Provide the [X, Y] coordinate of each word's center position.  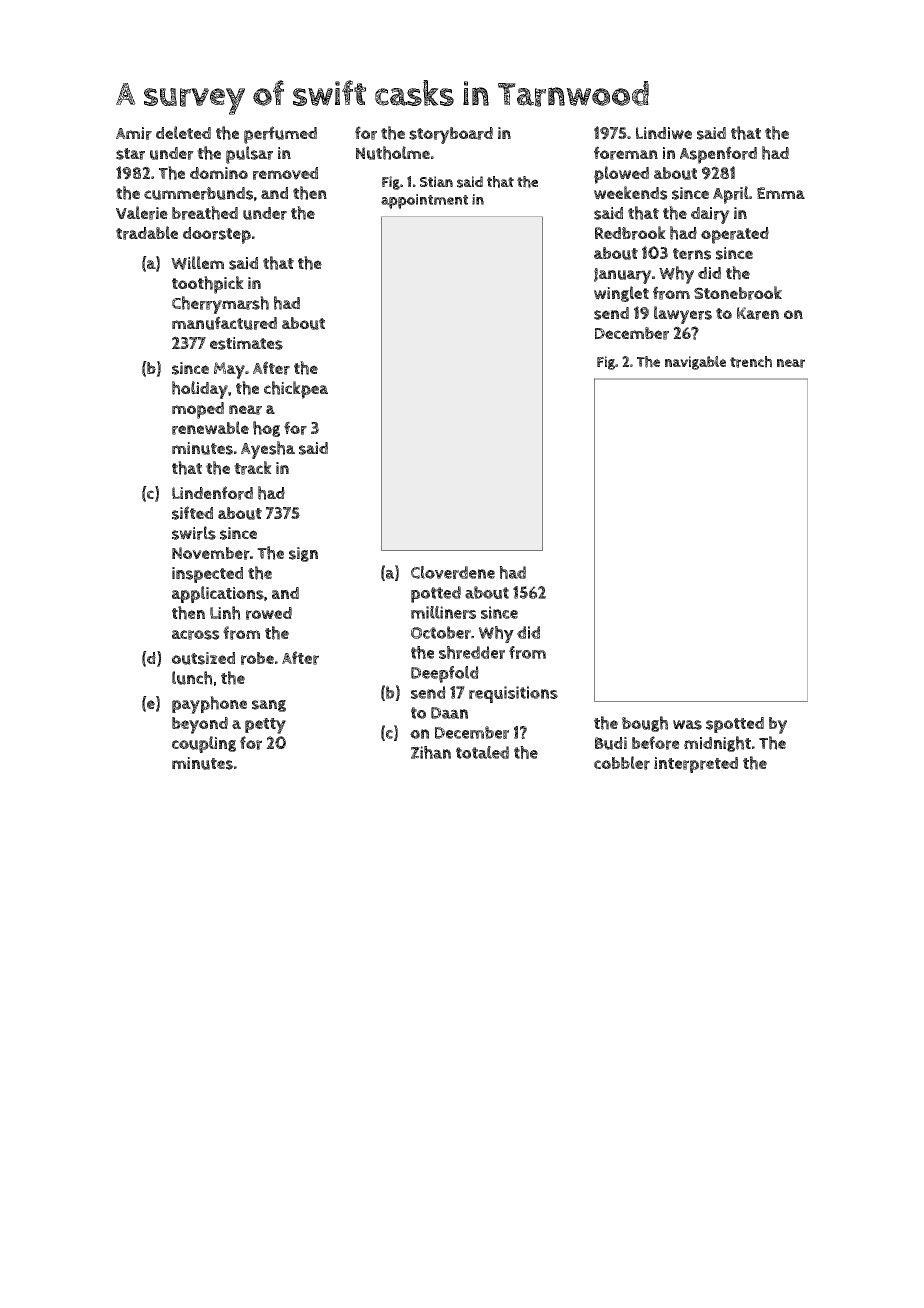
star [130, 154]
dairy [710, 215]
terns [692, 254]
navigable [695, 363]
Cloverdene [453, 572]
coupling [204, 744]
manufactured [224, 323]
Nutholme [393, 153]
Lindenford [212, 493]
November [211, 553]
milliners [443, 612]
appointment [424, 201]
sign [303, 554]
